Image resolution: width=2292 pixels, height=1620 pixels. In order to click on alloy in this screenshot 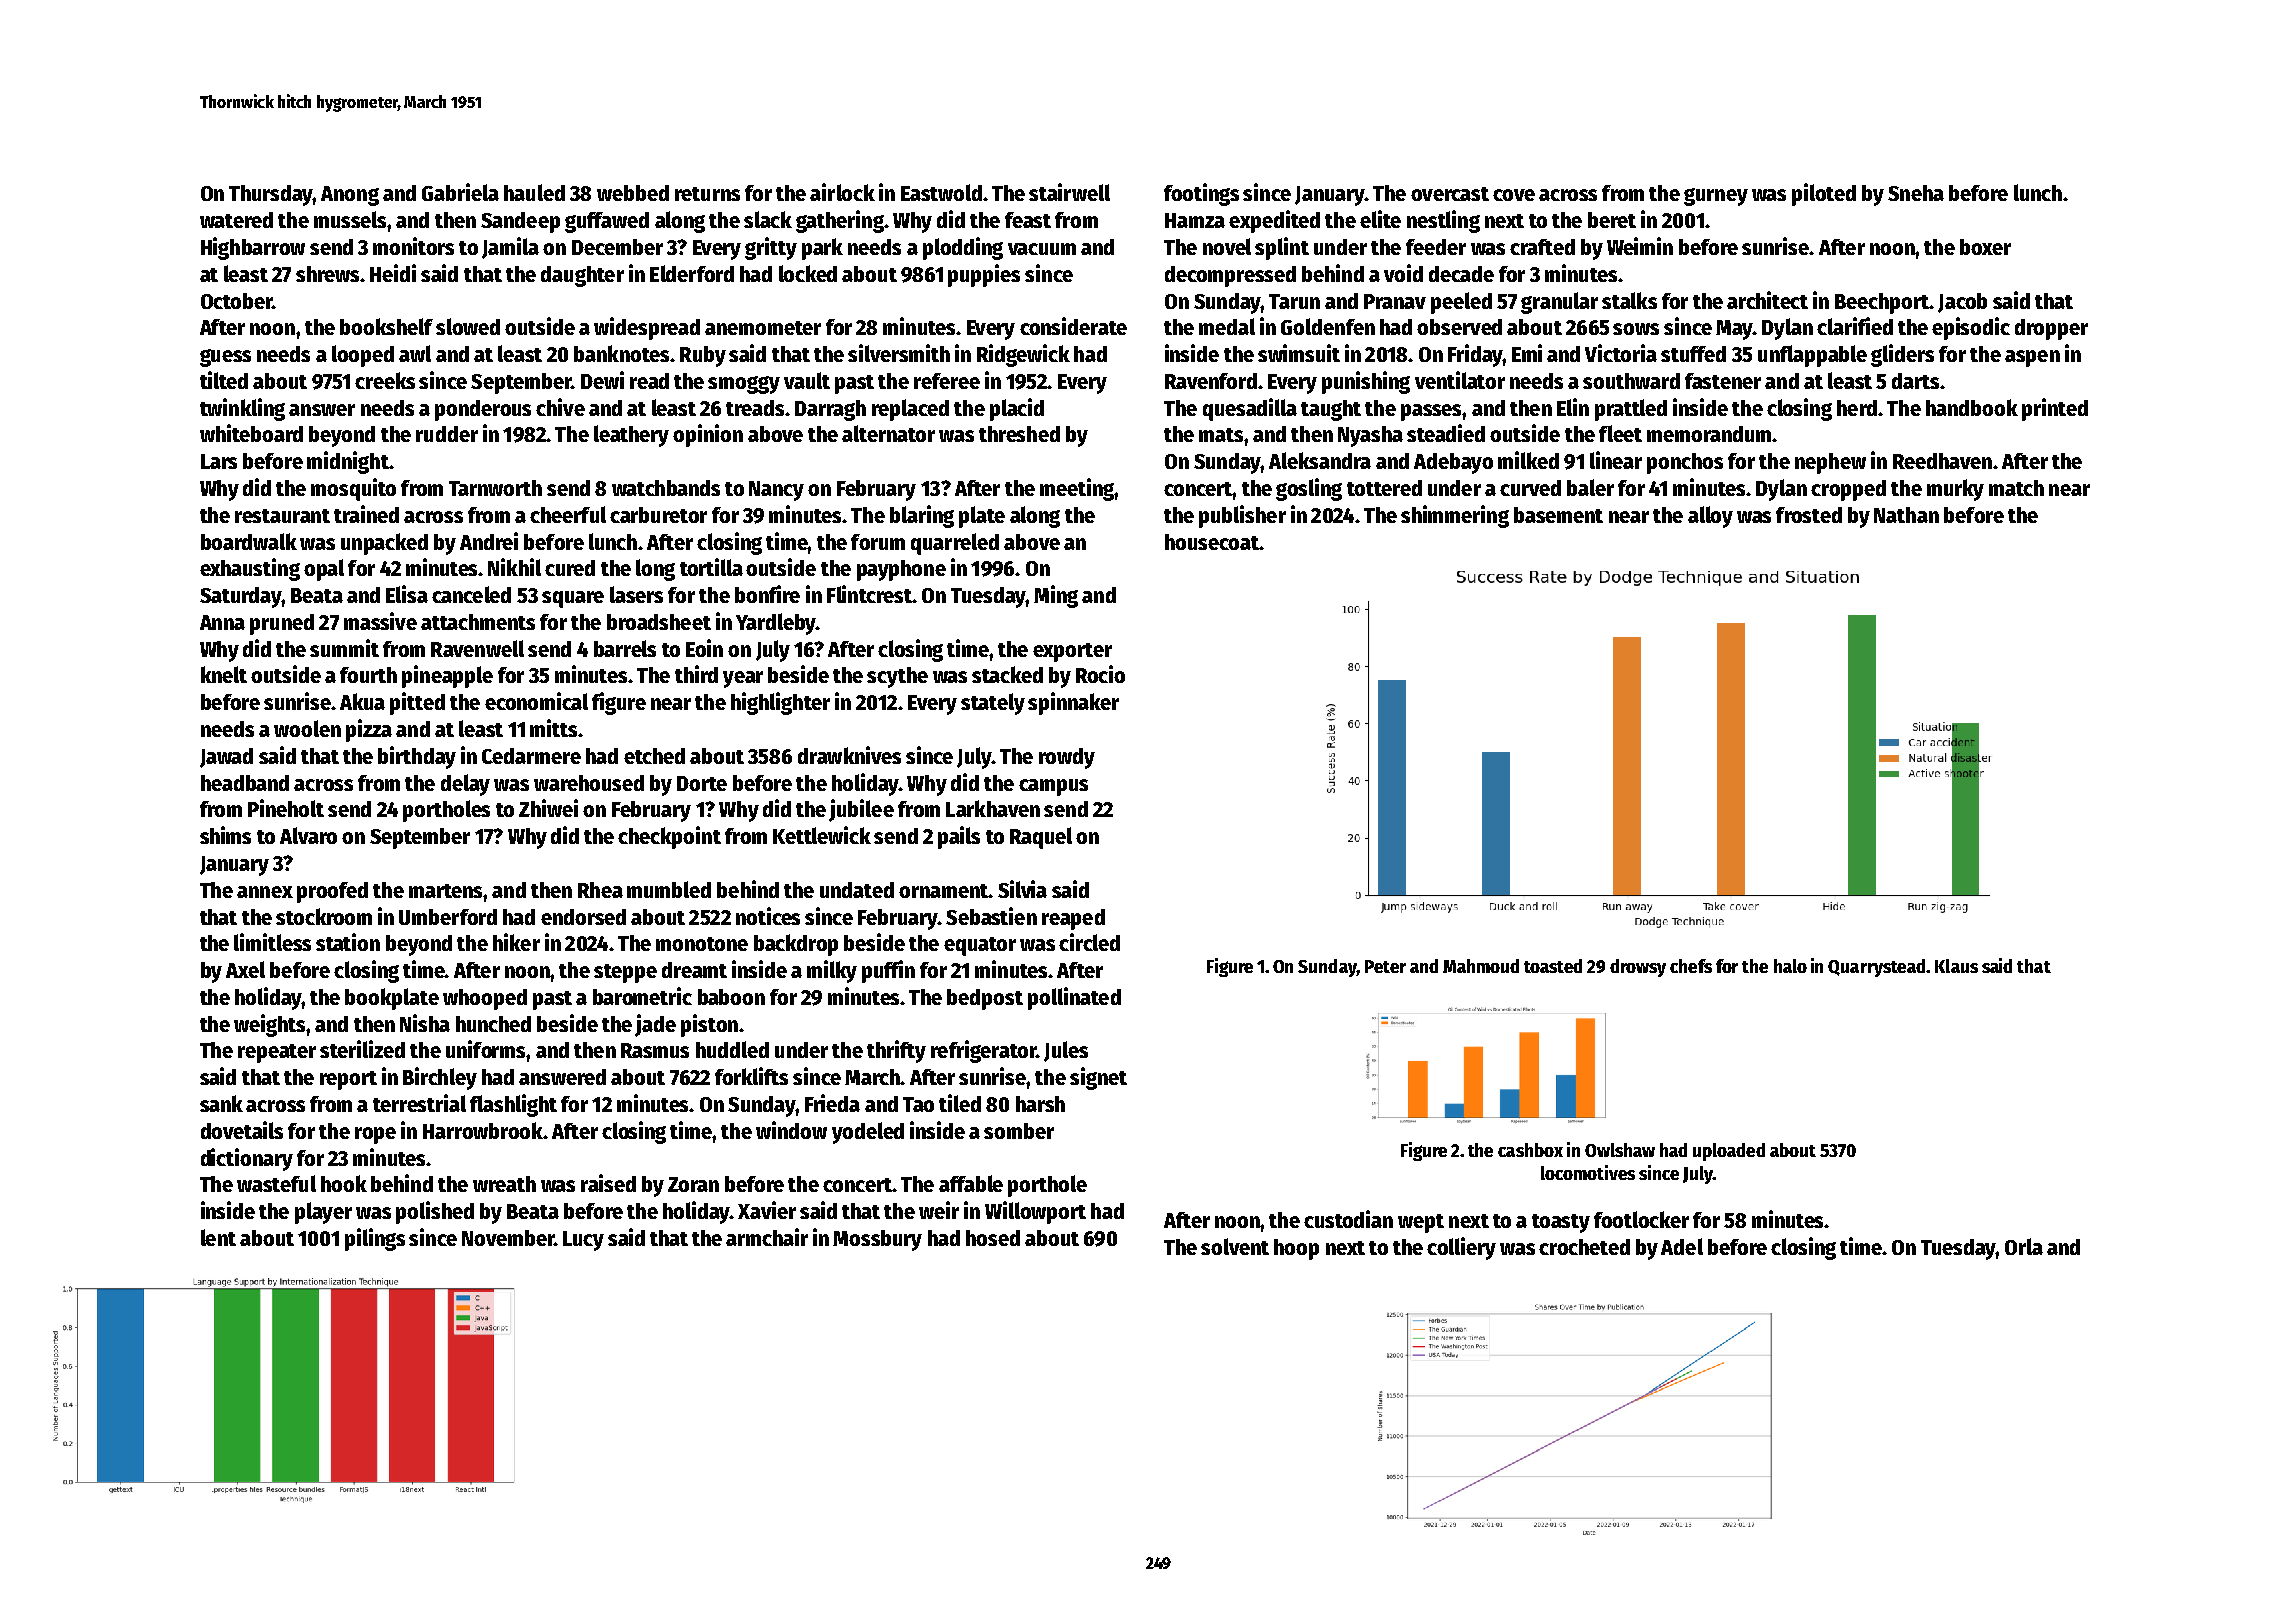, I will do `click(1710, 517)`.
